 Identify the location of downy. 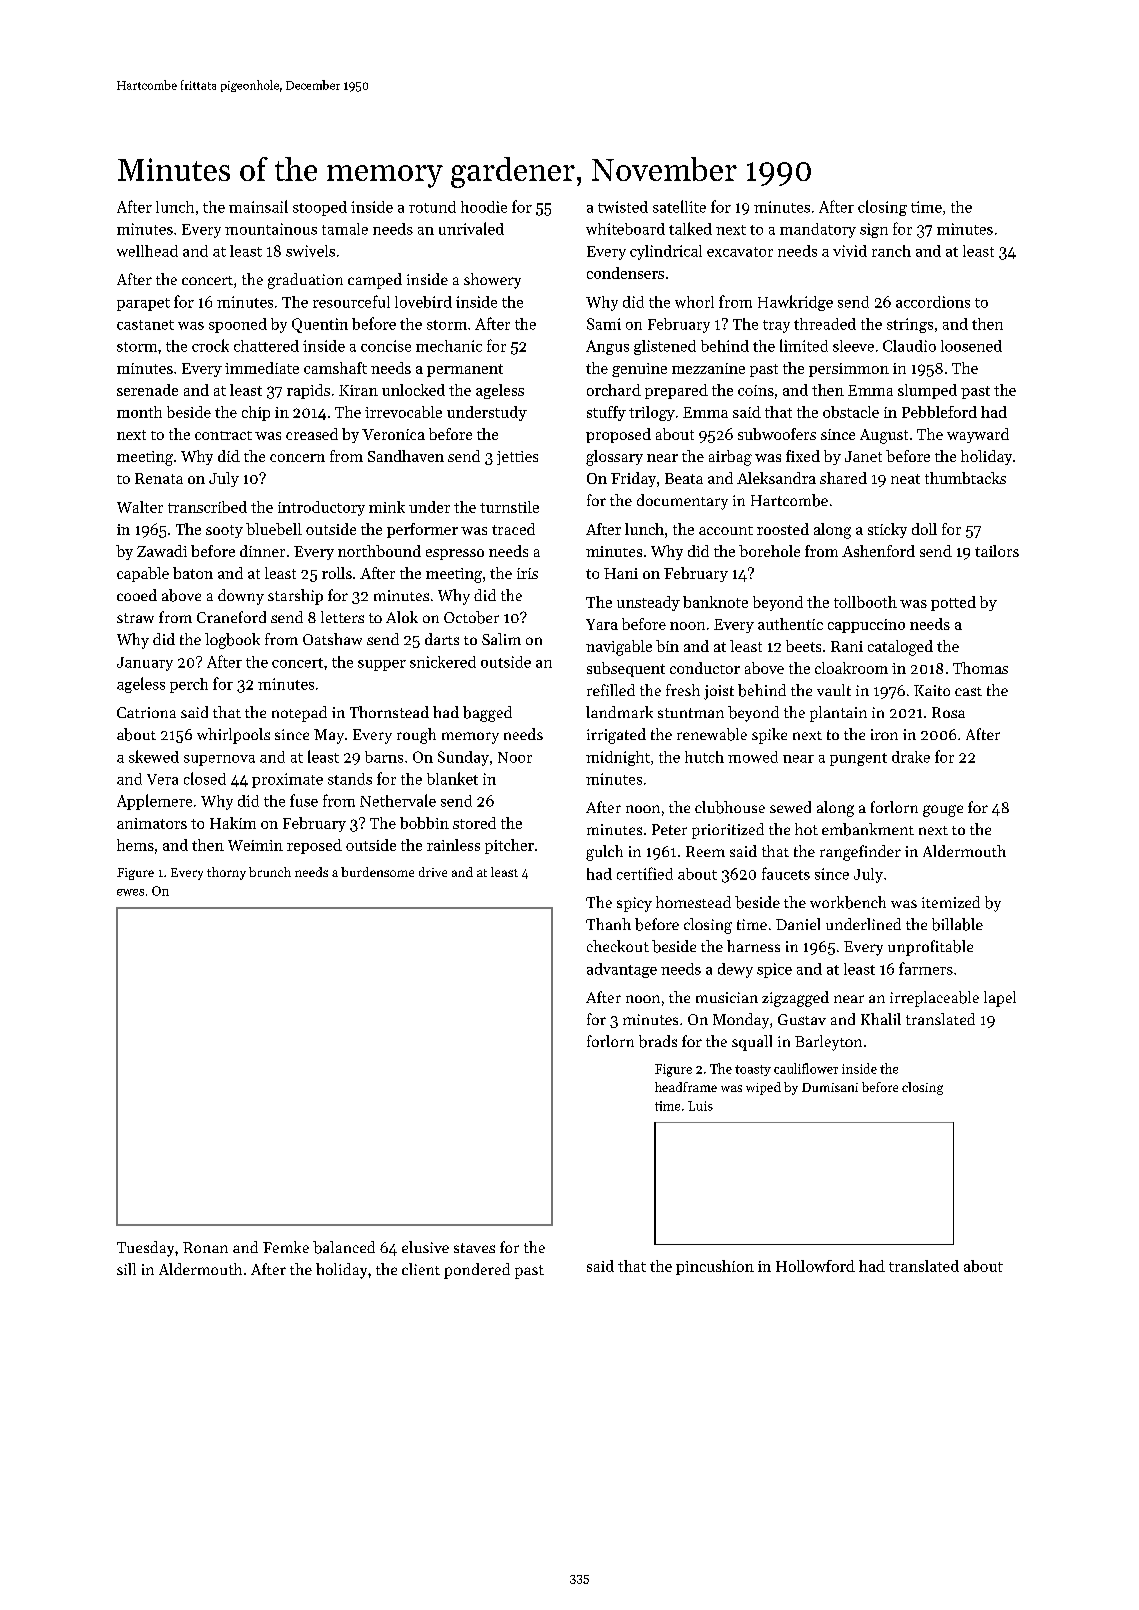
(241, 597).
